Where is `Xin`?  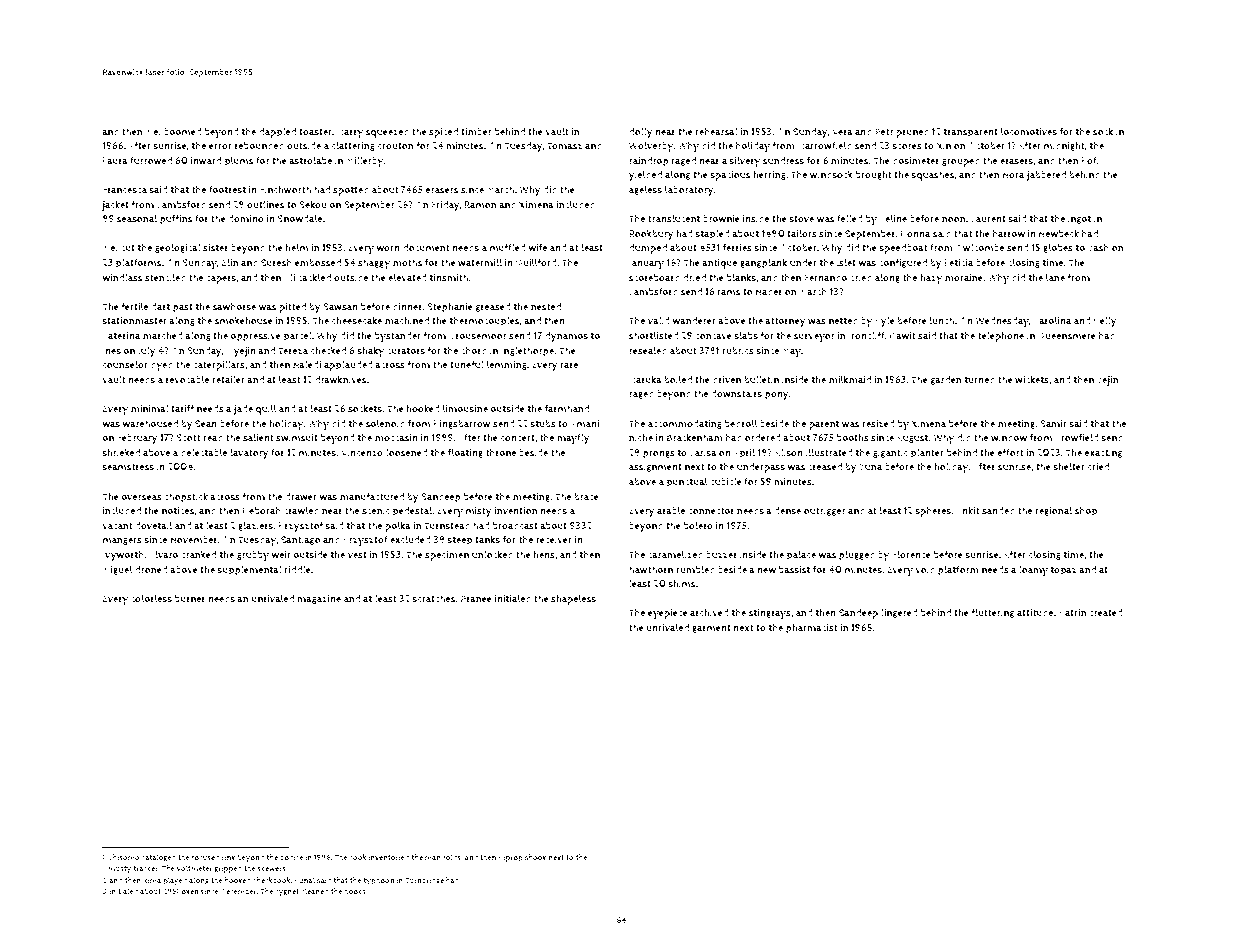 Xin is located at coordinates (944, 145).
